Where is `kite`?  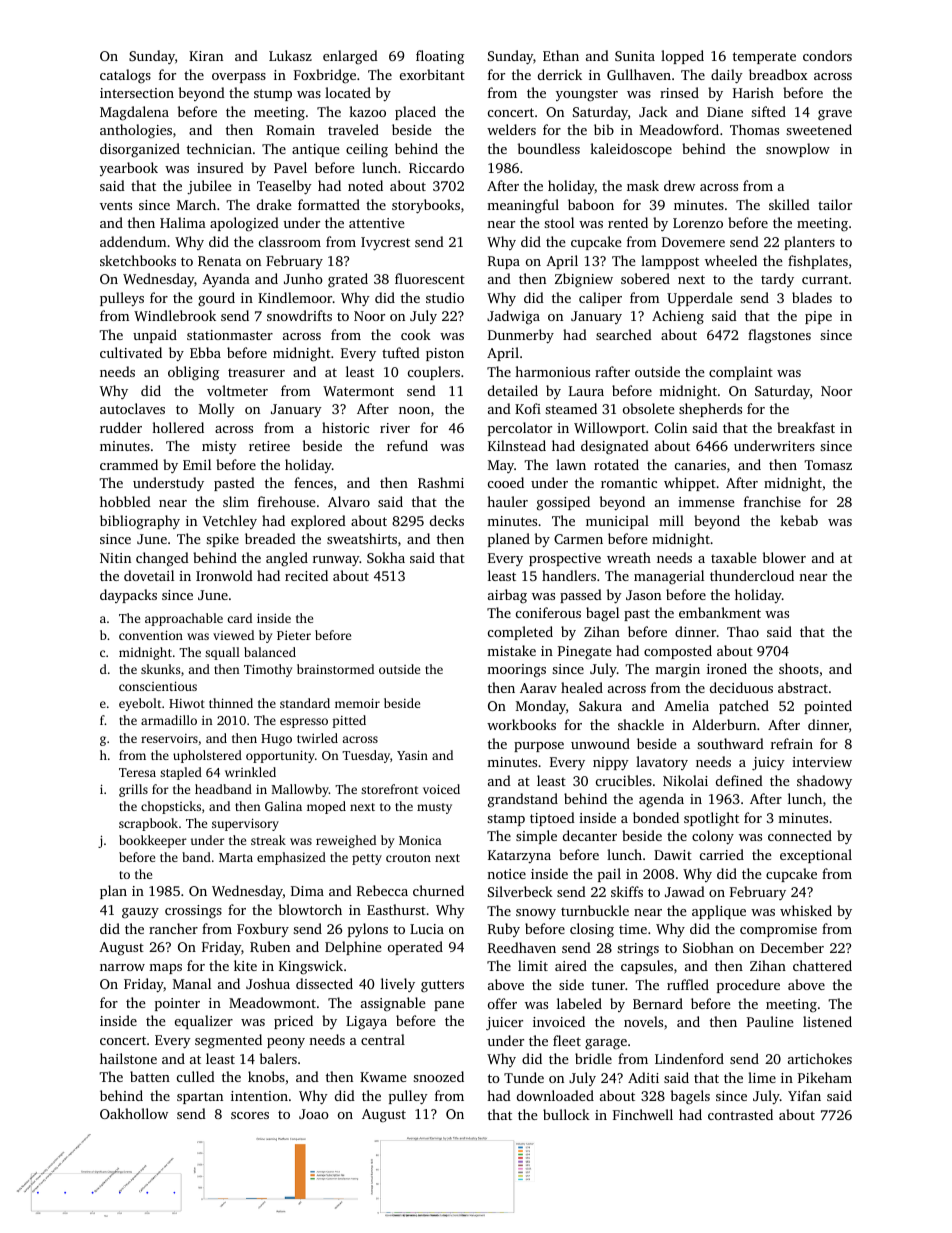
kite is located at coordinates (245, 965).
